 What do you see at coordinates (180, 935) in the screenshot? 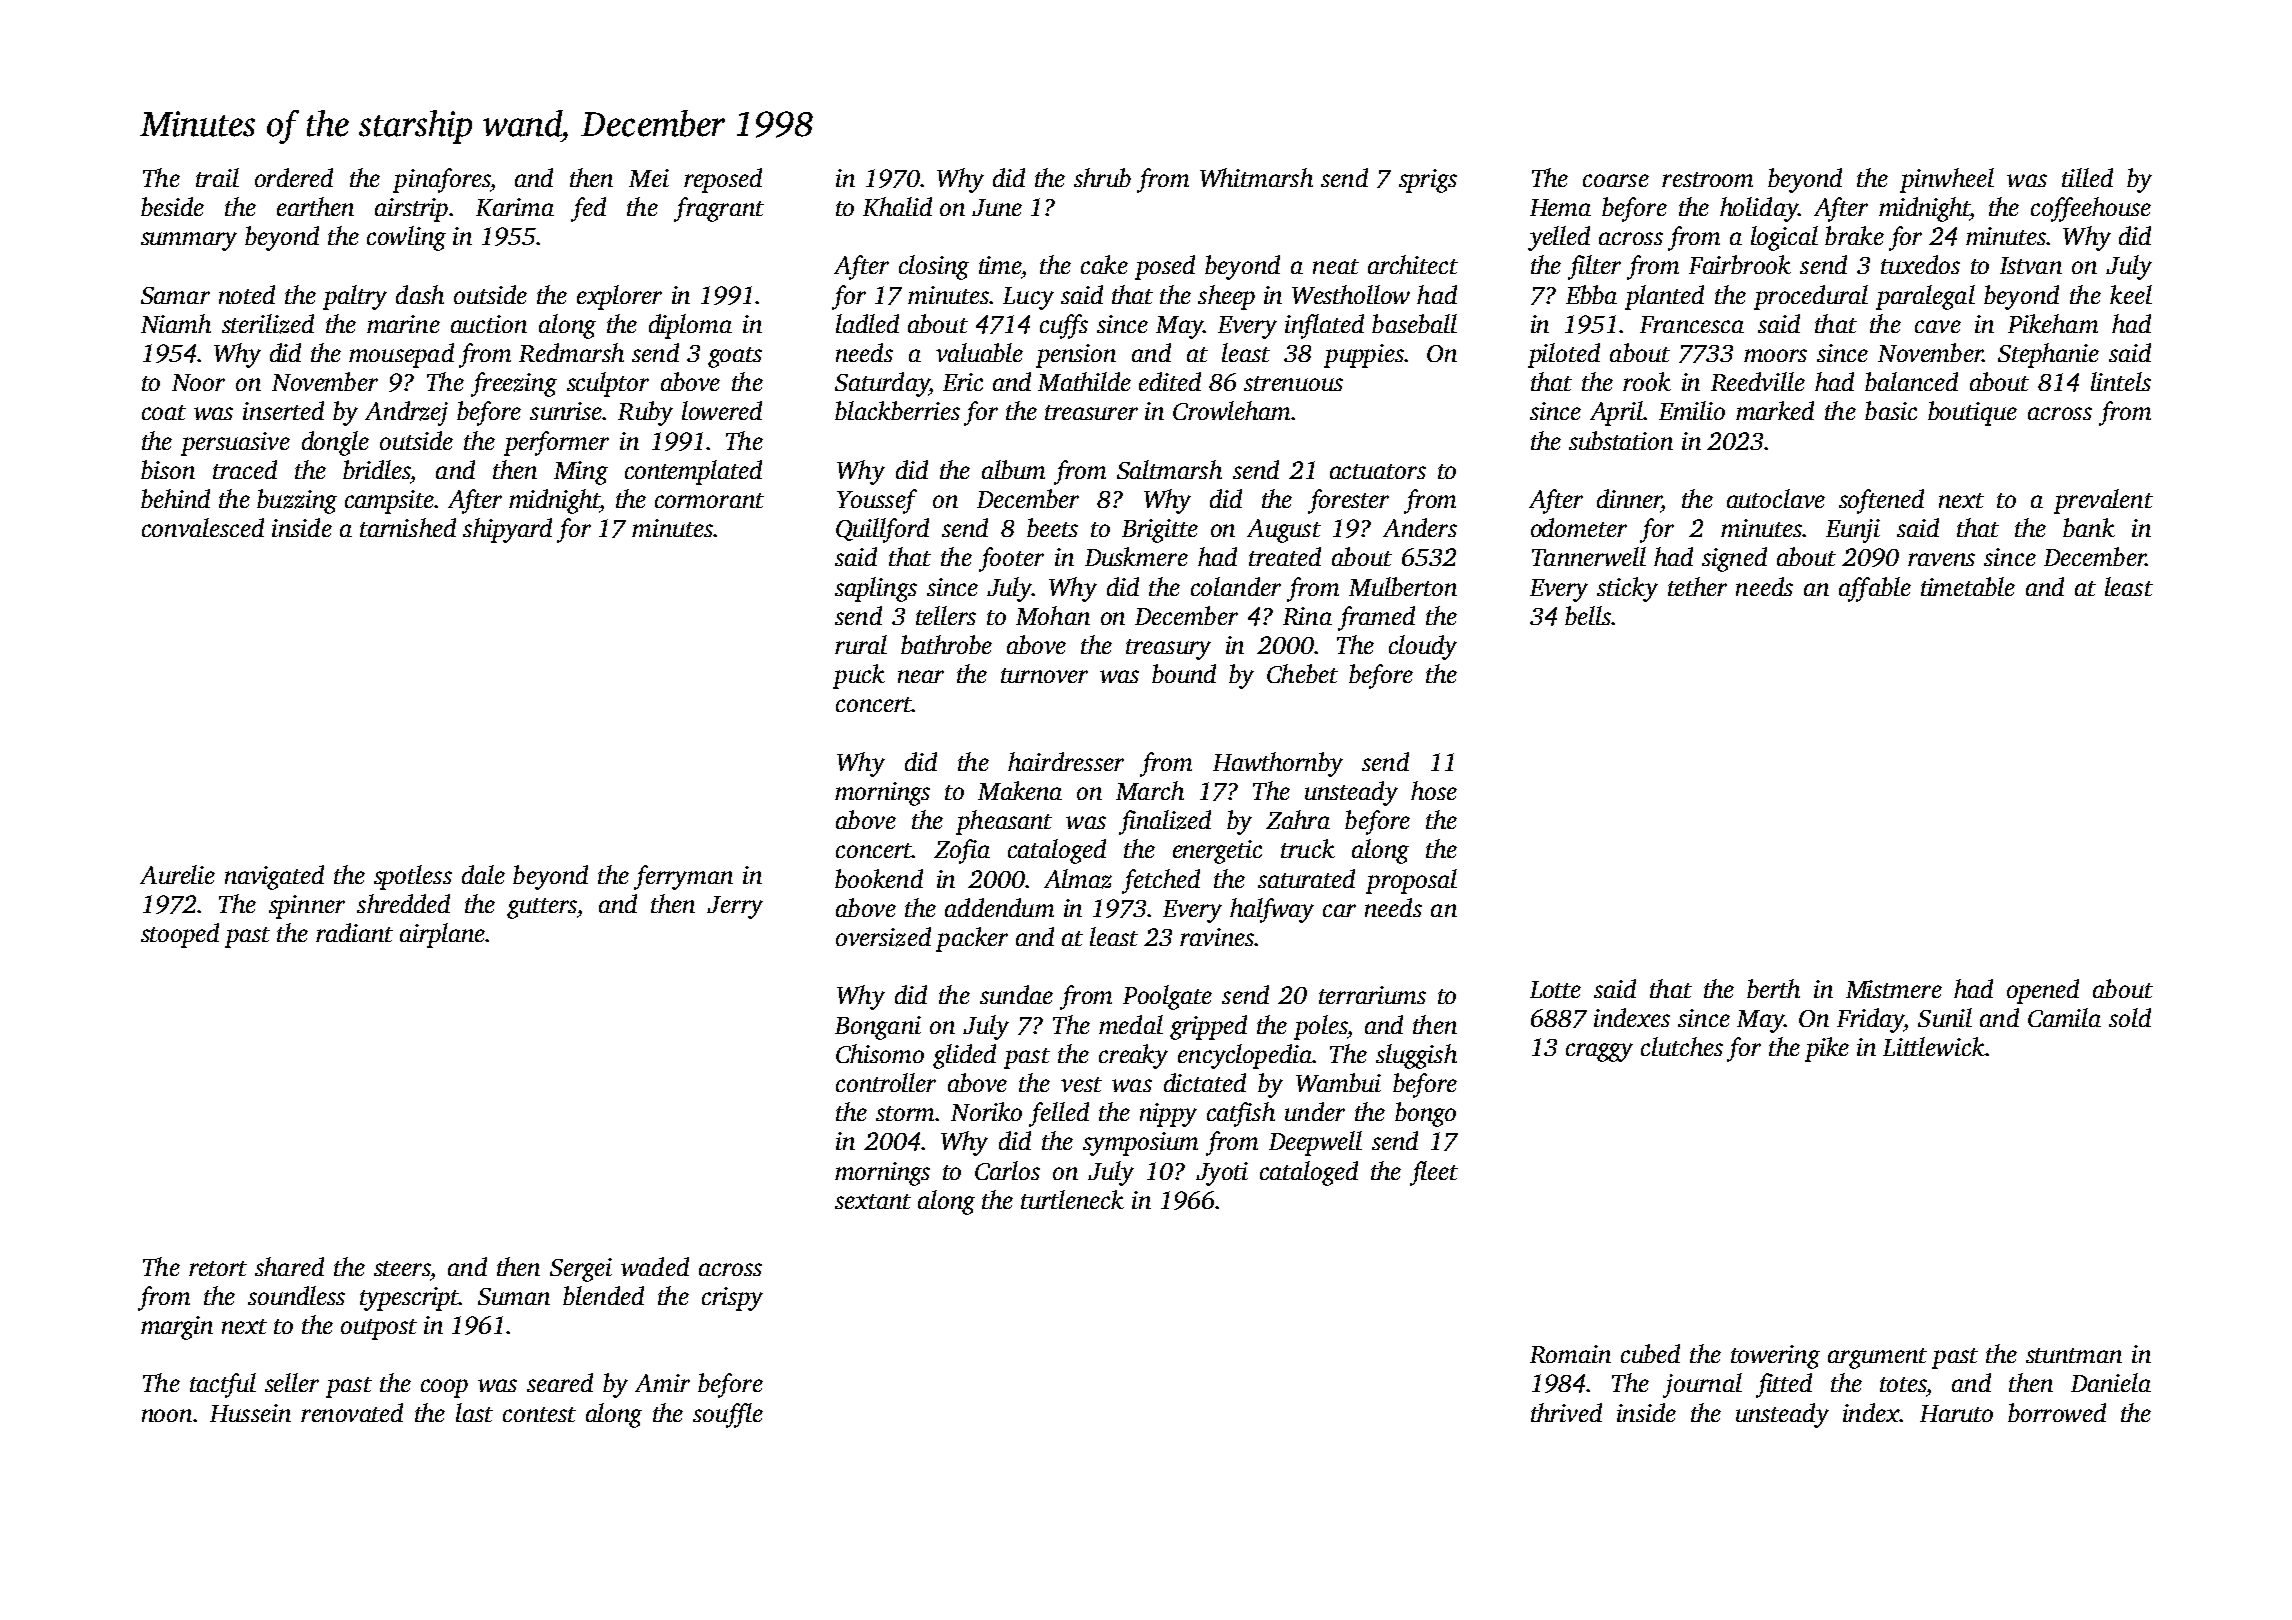
I see `stooped` at bounding box center [180, 935].
